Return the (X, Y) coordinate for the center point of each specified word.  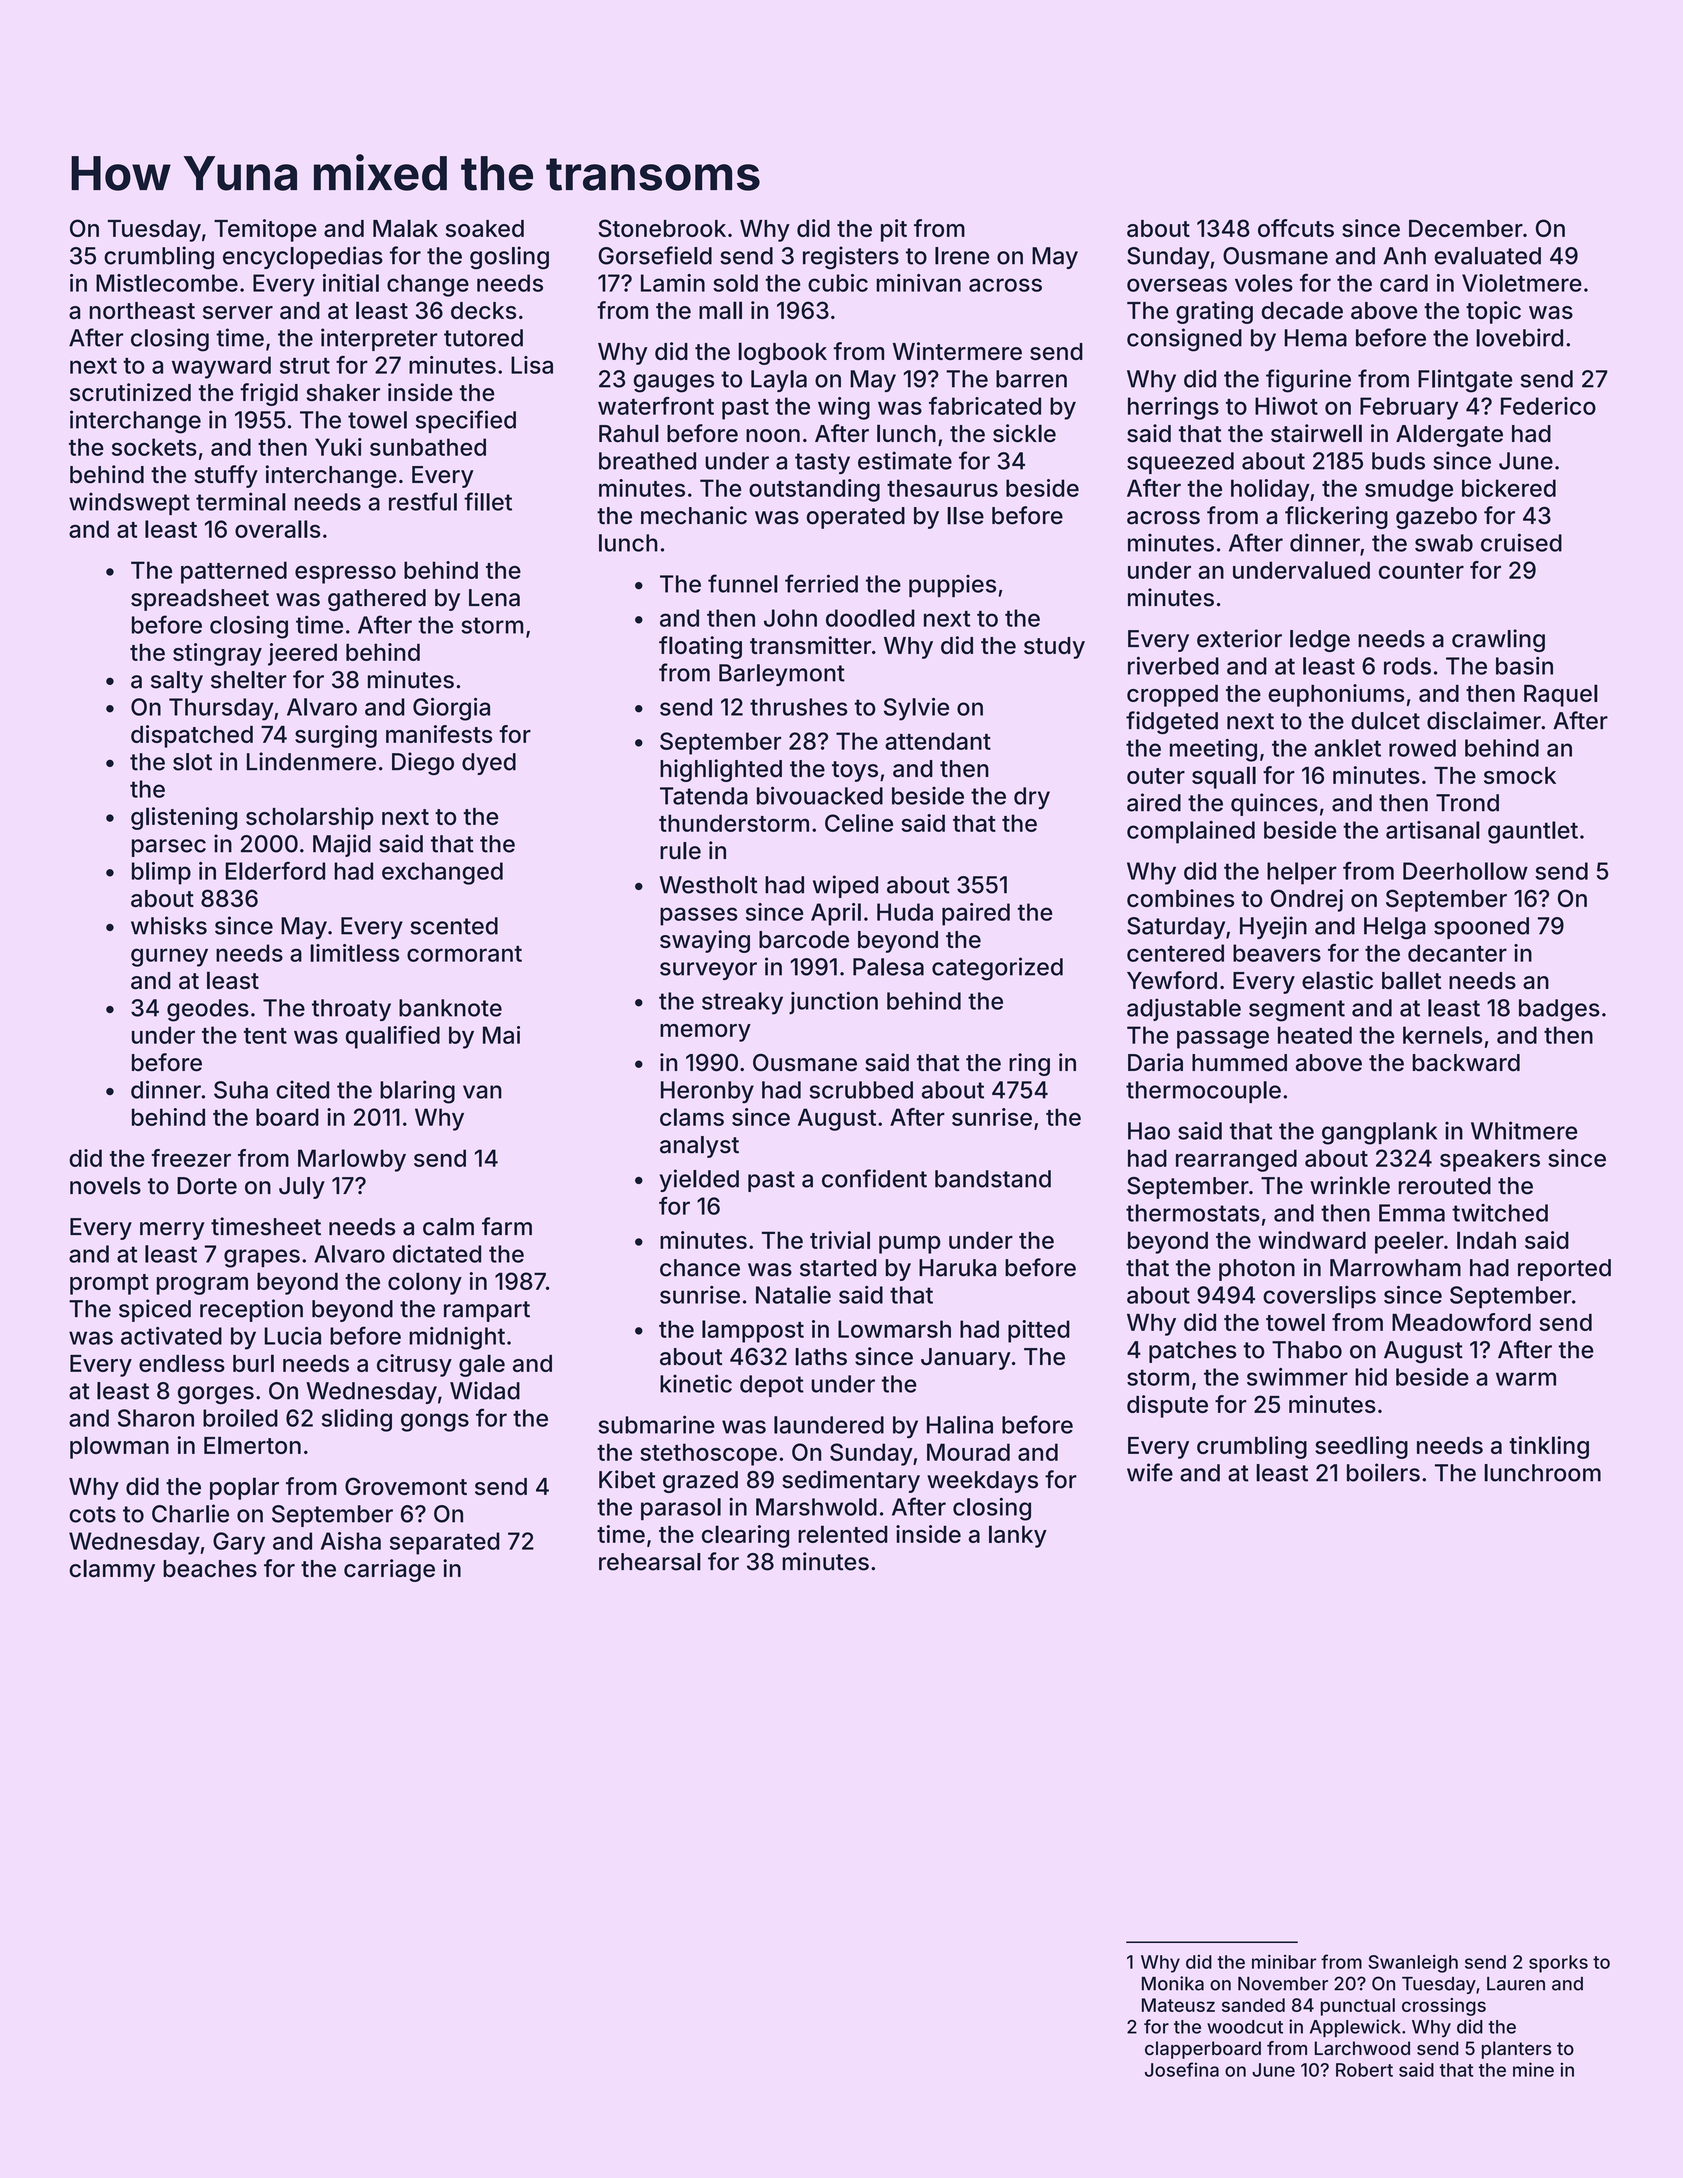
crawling (1498, 640)
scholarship (310, 818)
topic (1493, 312)
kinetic (696, 1383)
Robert (1364, 2070)
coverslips (1319, 1297)
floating (700, 647)
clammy (112, 1570)
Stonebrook (662, 228)
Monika (1173, 1983)
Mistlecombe (167, 283)
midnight (457, 1338)
